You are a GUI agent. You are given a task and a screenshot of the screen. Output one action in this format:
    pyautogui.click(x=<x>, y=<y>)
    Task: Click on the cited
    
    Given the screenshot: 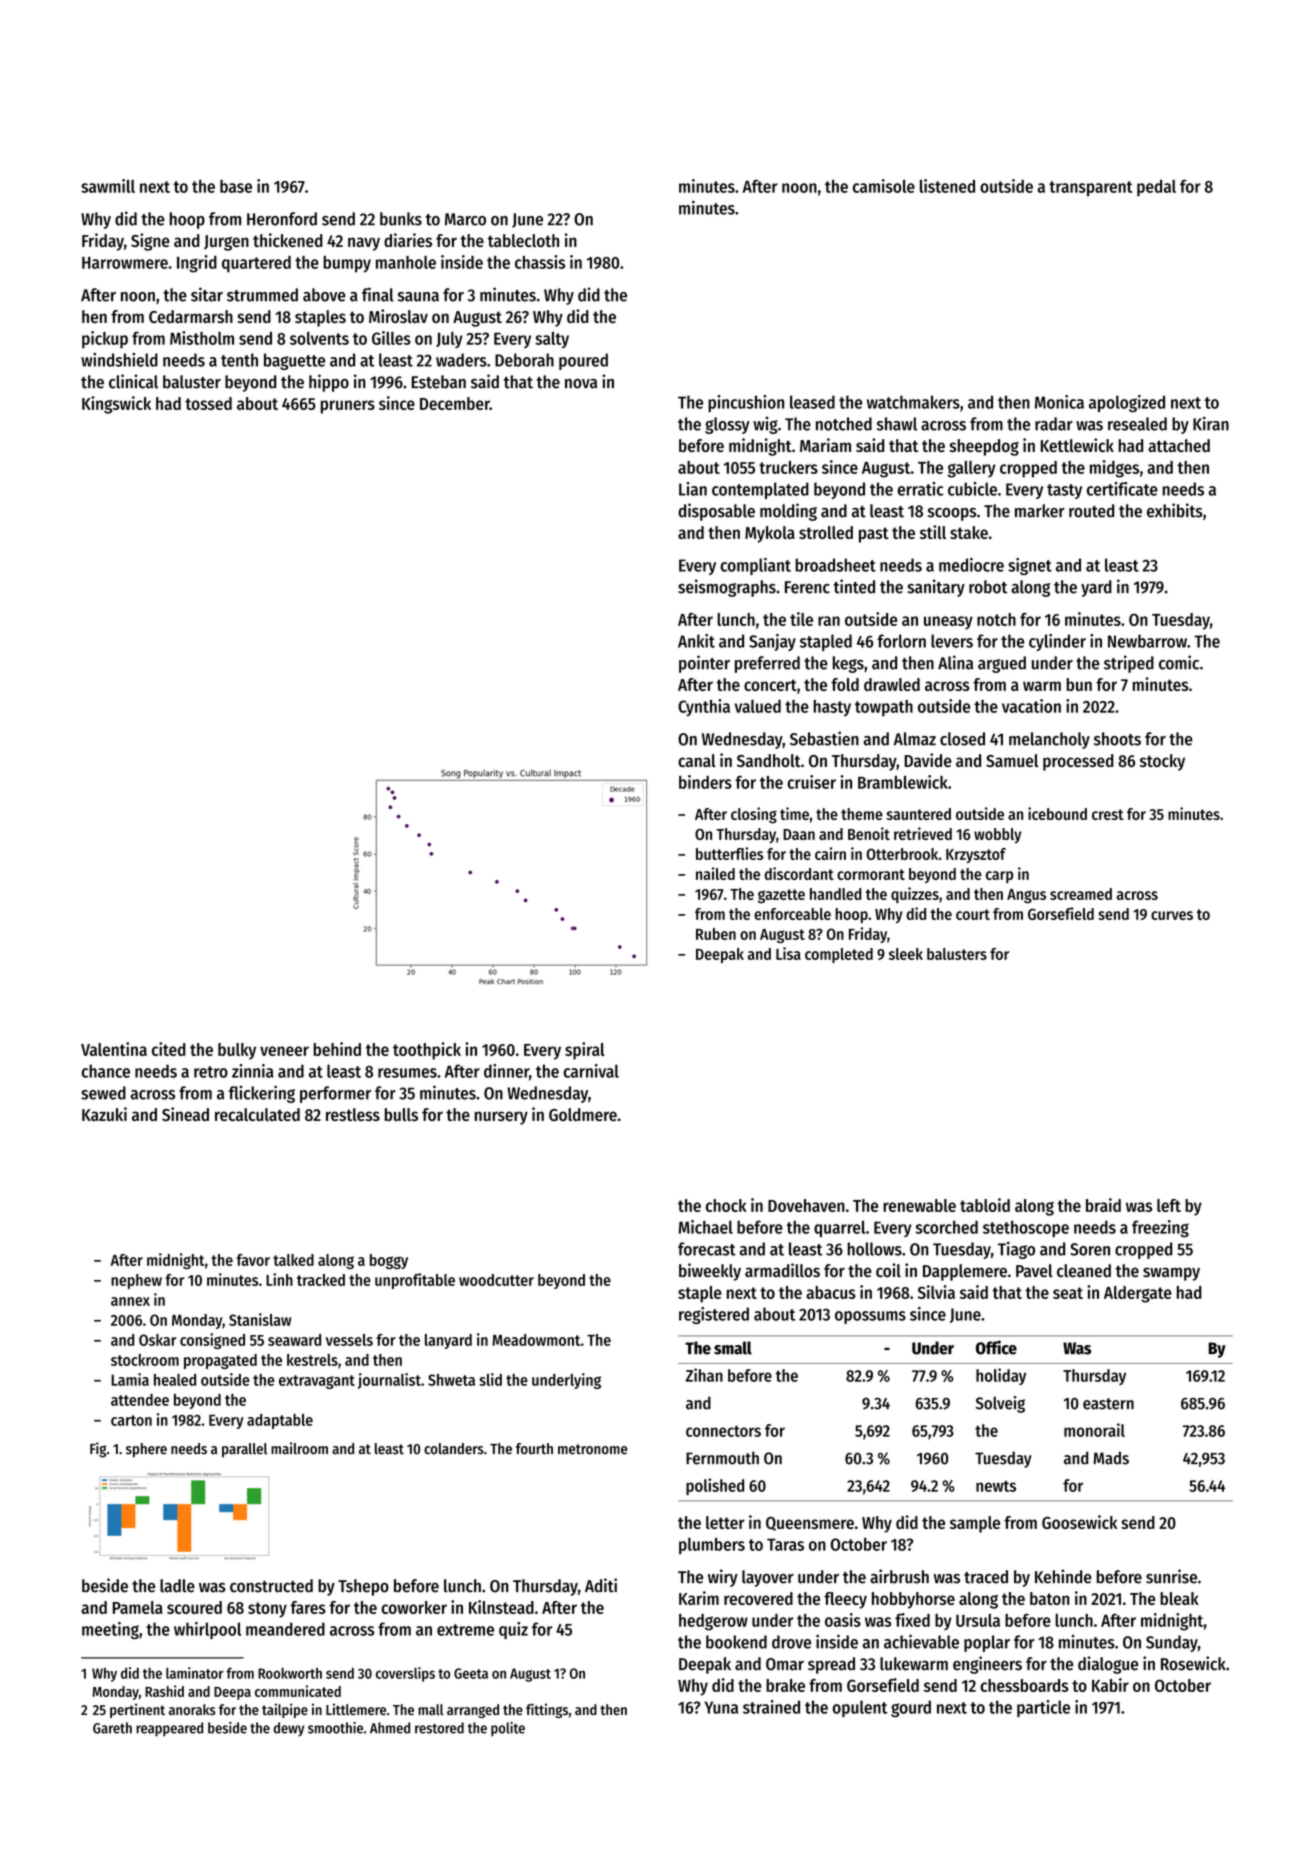 What is the action you would take?
    pyautogui.click(x=169, y=1049)
